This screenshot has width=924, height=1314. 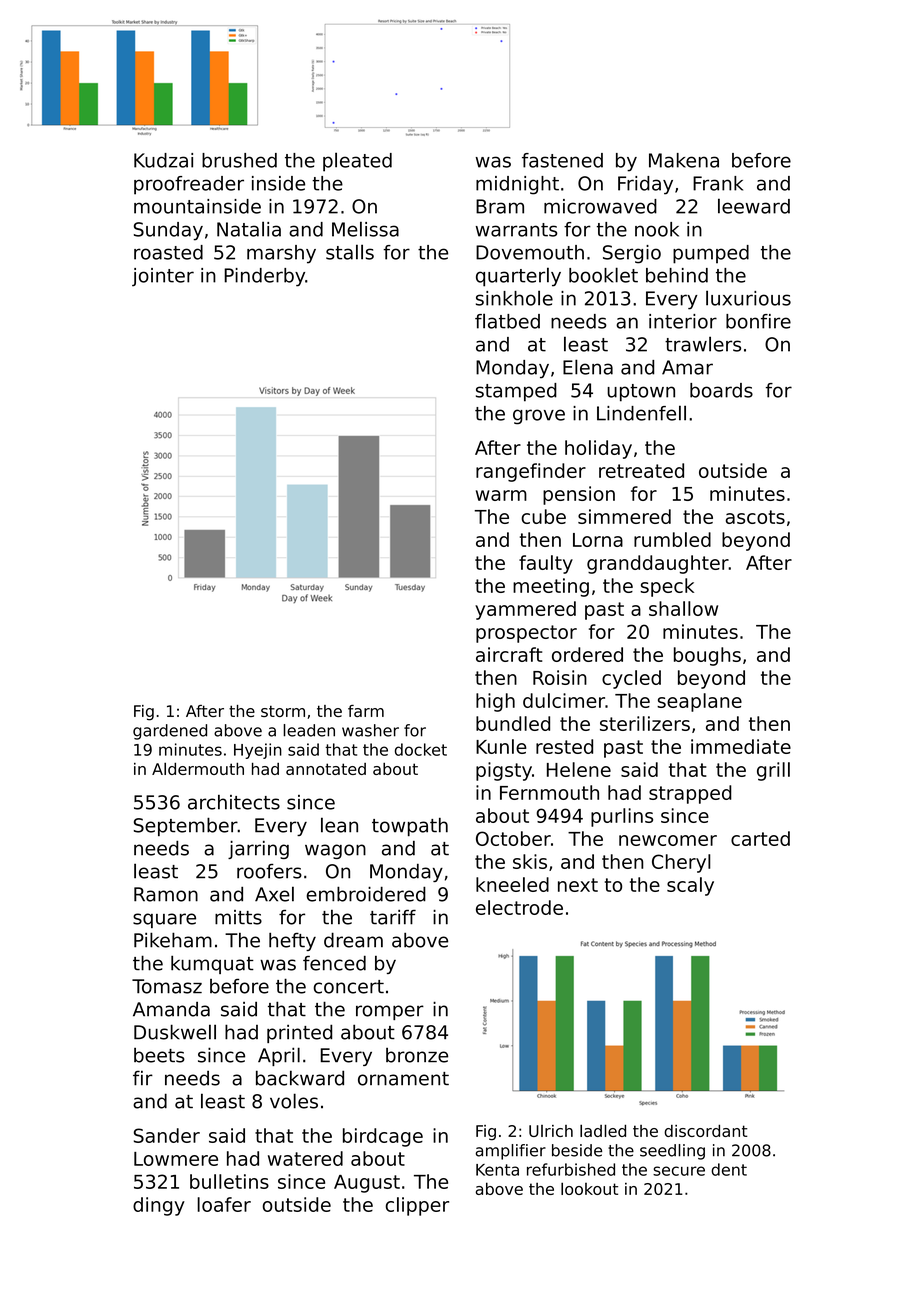 What do you see at coordinates (516, 392) in the screenshot?
I see `stamped` at bounding box center [516, 392].
